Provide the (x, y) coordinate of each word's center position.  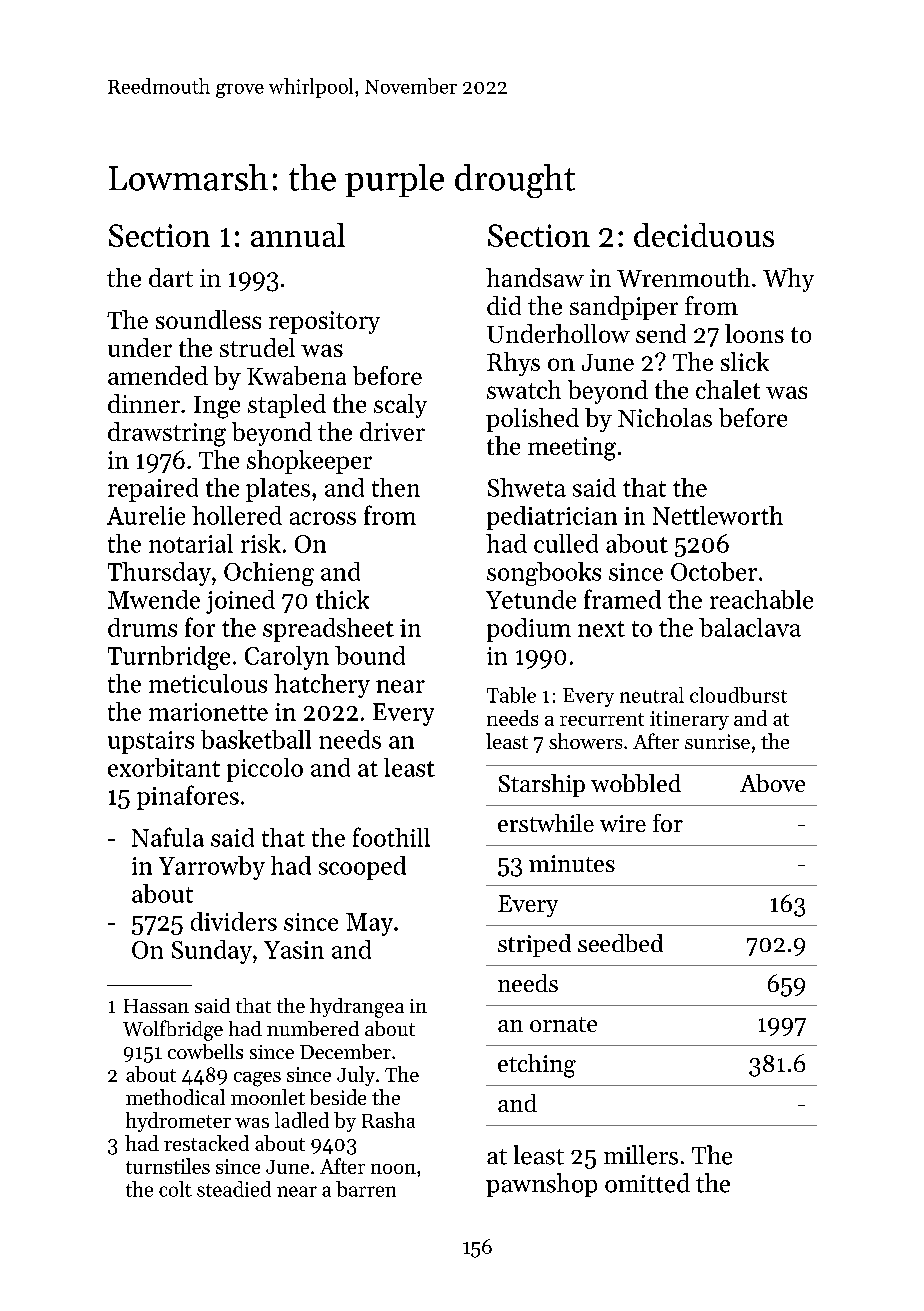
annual (298, 235)
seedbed (620, 943)
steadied (234, 1189)
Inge (217, 407)
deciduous (704, 235)
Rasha (388, 1120)
